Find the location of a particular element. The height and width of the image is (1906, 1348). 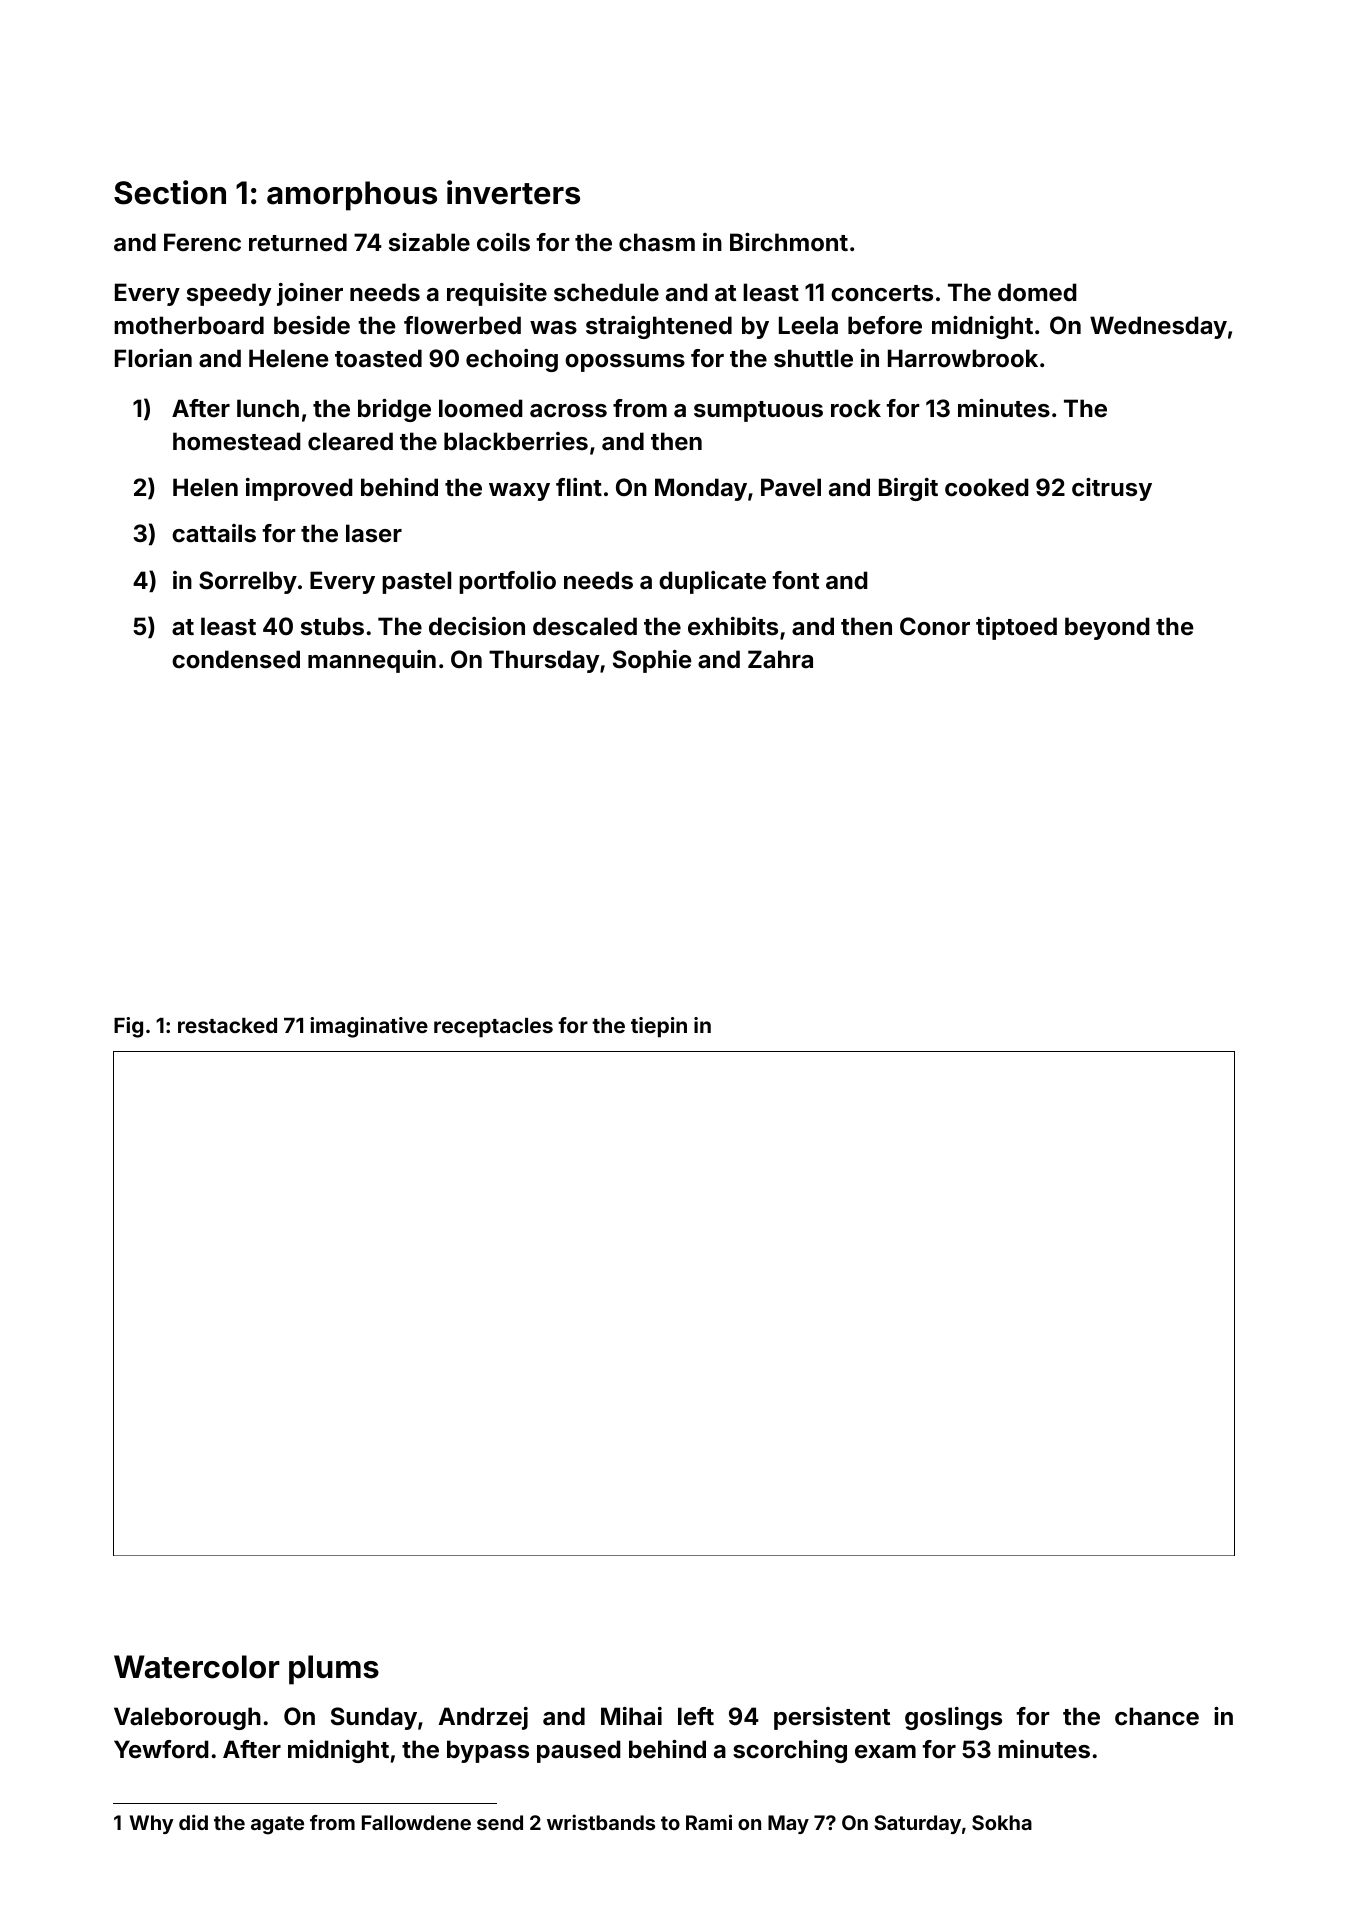

persistent is located at coordinates (832, 1718).
